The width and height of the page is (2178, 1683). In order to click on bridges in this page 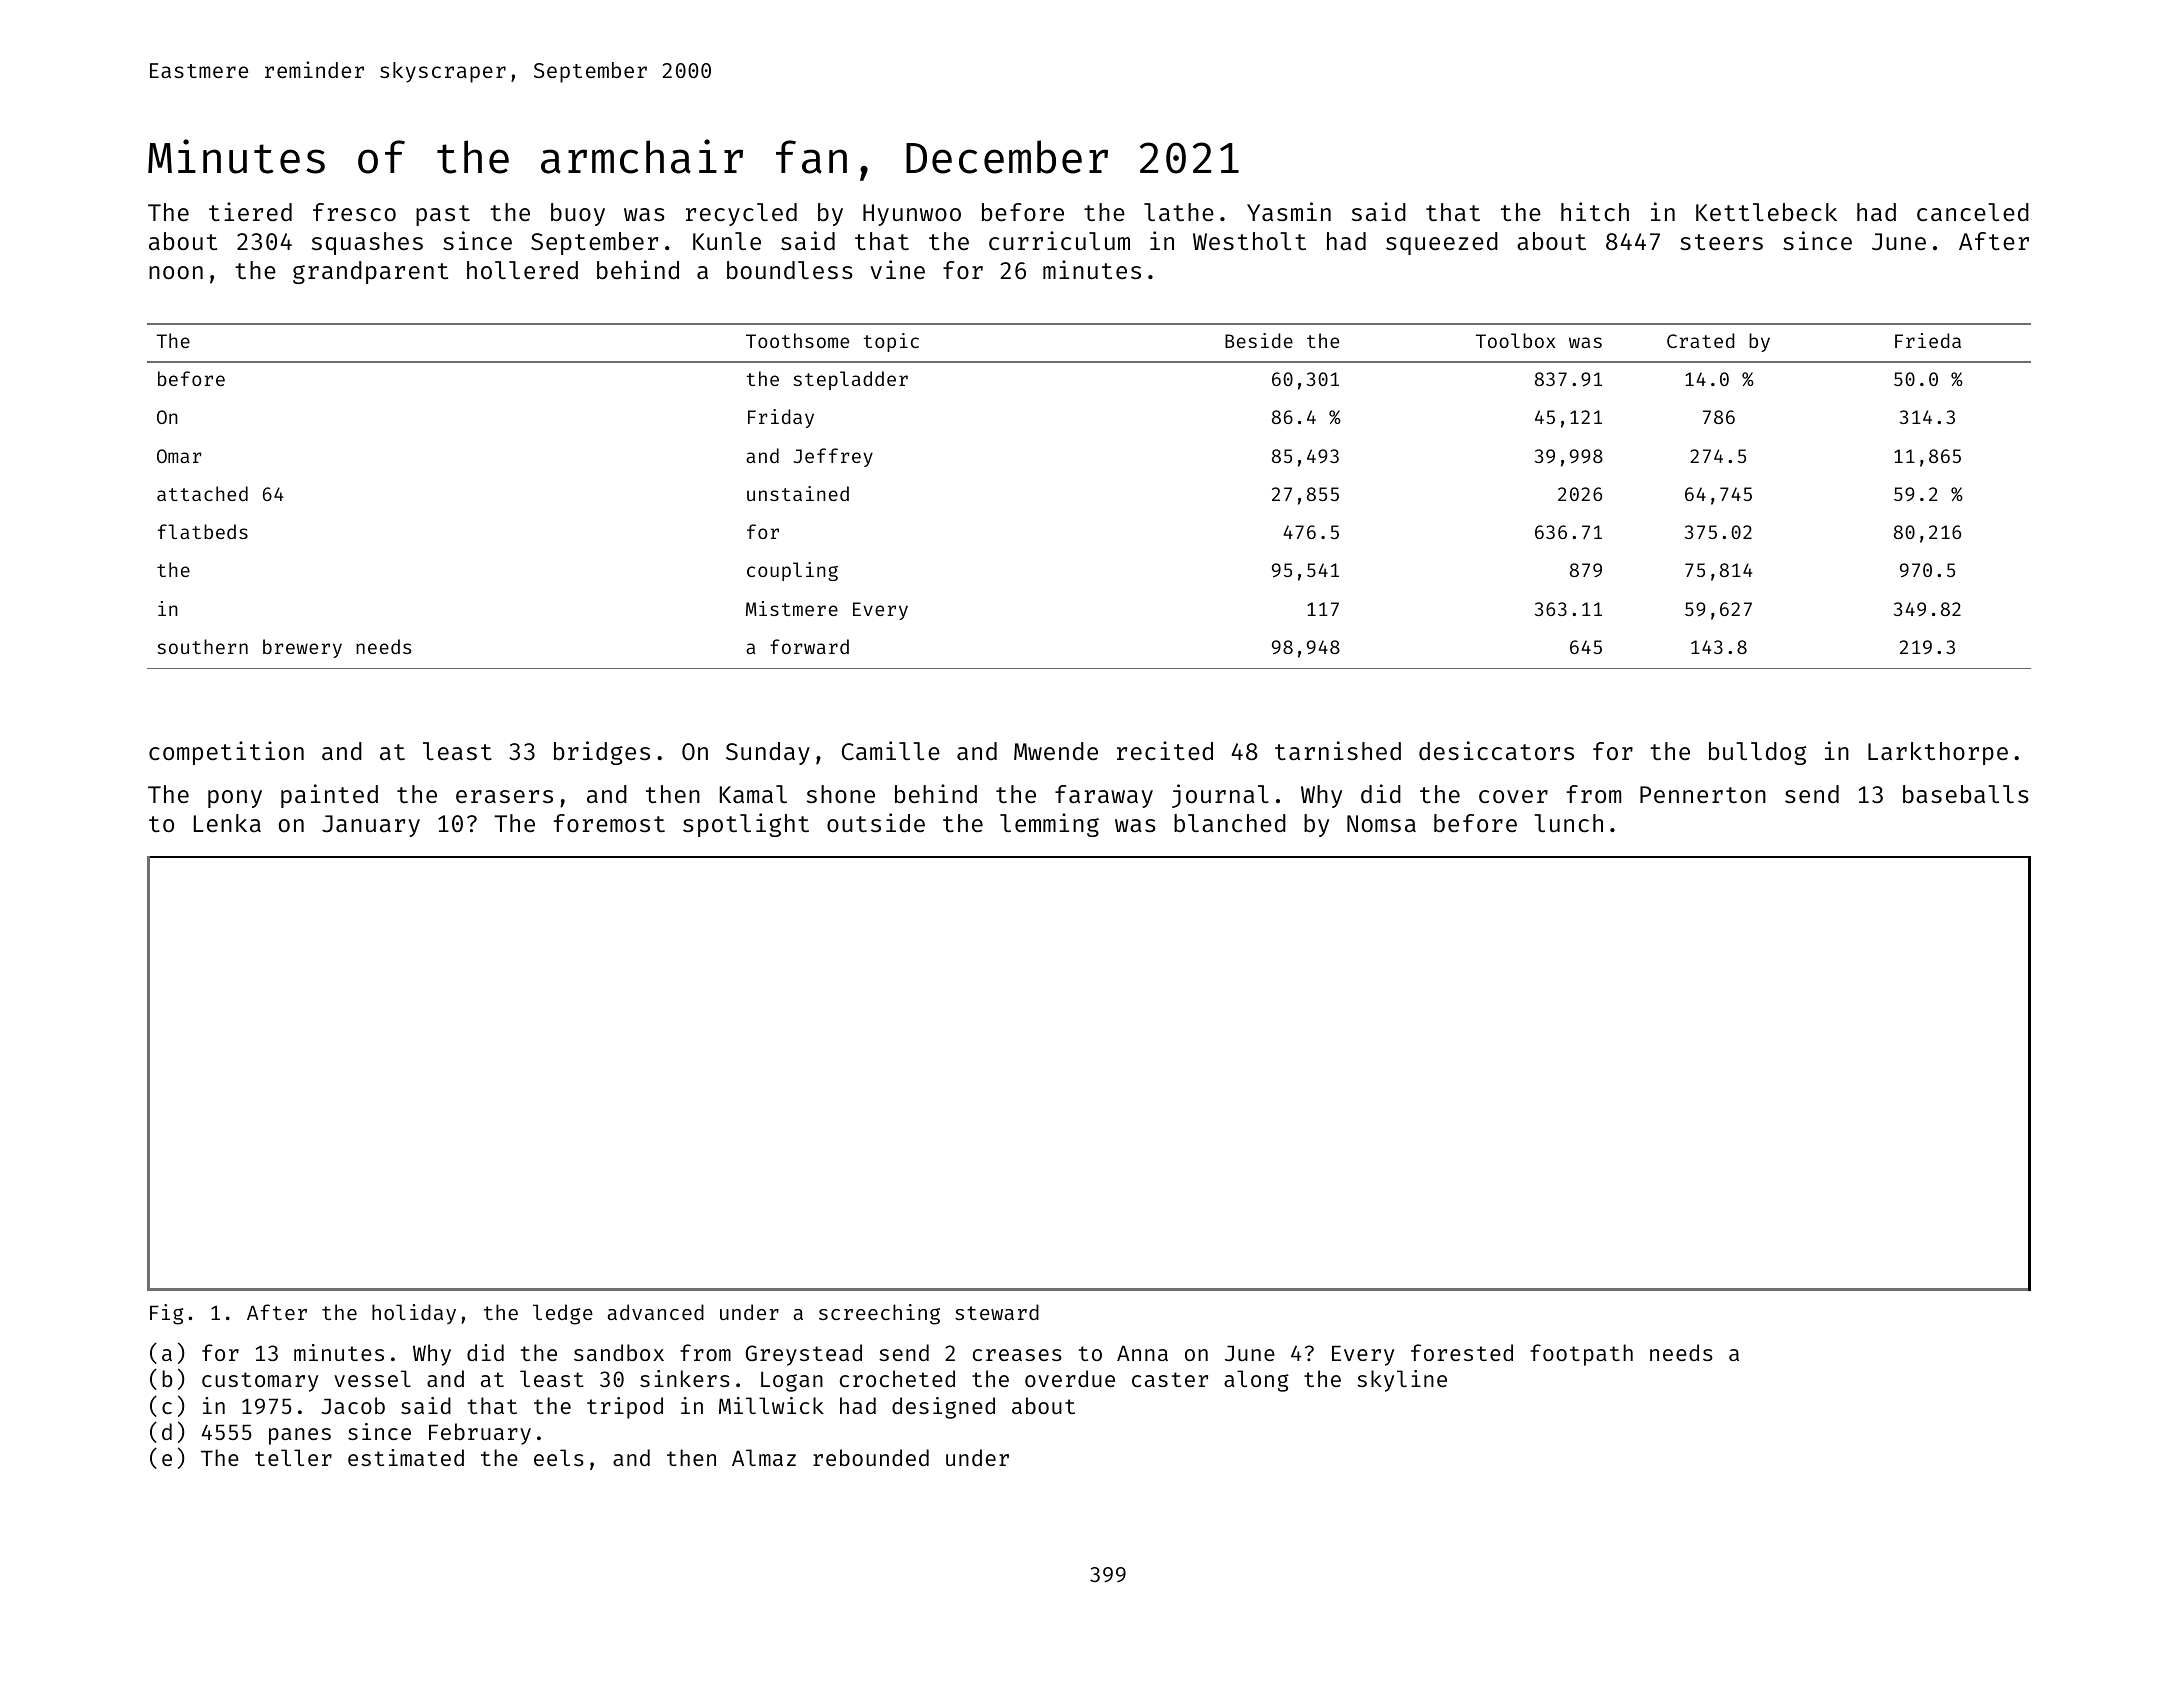, I will do `click(602, 753)`.
